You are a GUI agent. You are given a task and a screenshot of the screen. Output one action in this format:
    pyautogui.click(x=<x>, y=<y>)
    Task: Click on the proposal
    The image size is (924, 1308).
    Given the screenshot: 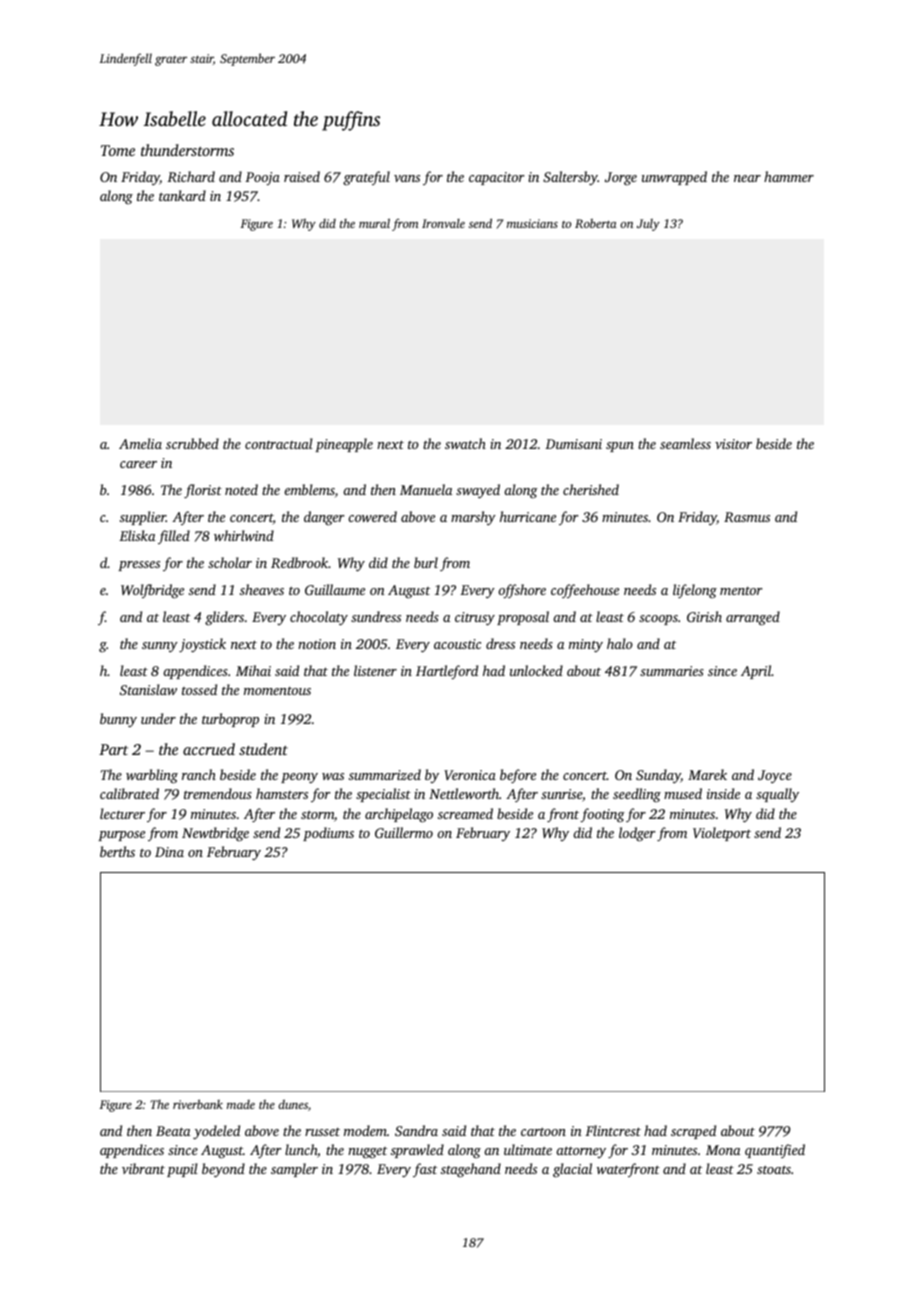 What is the action you would take?
    pyautogui.click(x=523, y=618)
